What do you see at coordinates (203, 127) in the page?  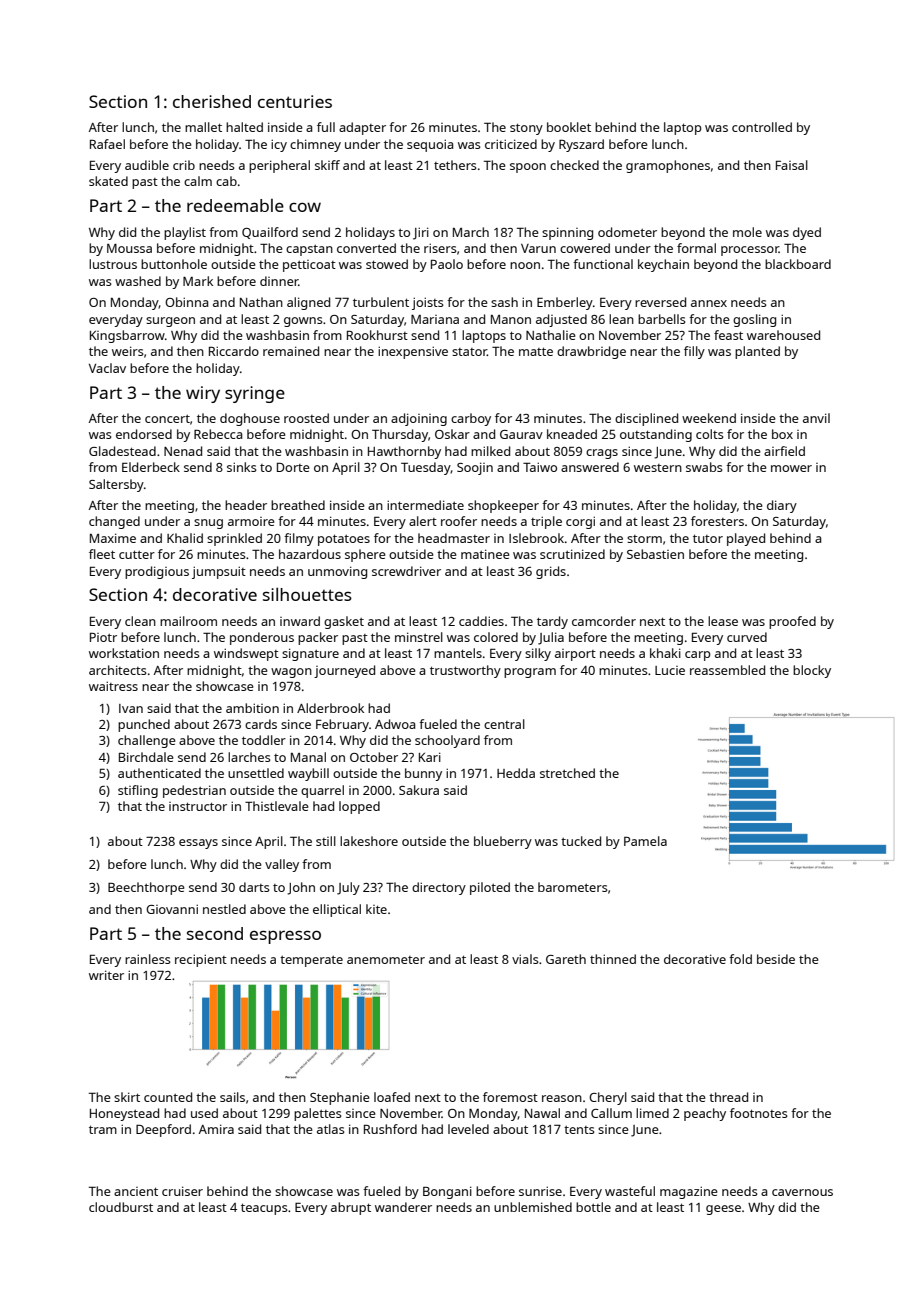 I see `mallet` at bounding box center [203, 127].
